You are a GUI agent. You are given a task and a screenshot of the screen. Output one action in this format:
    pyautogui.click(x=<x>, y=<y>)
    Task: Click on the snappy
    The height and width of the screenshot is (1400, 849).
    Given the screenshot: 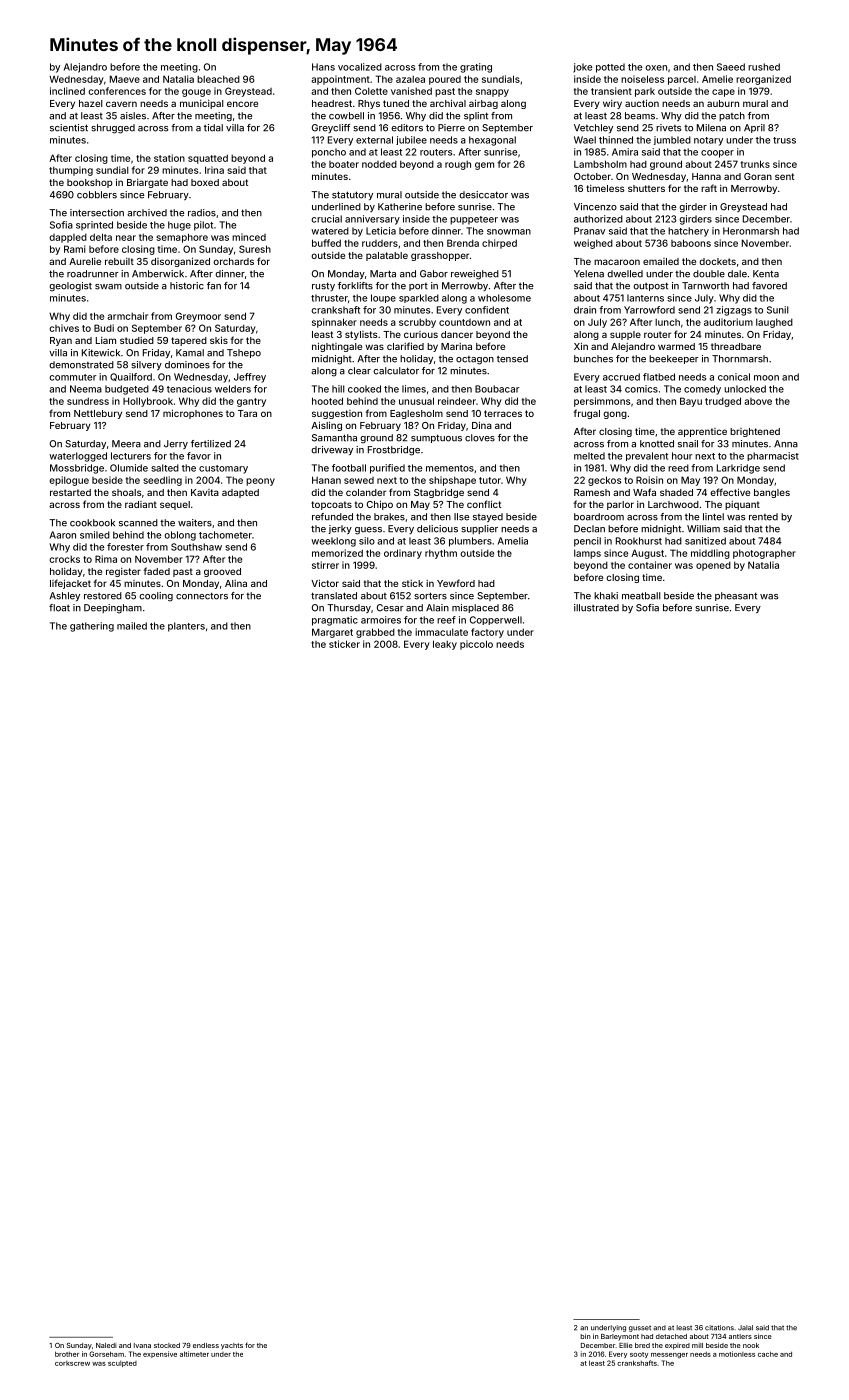 What is the action you would take?
    pyautogui.click(x=492, y=93)
